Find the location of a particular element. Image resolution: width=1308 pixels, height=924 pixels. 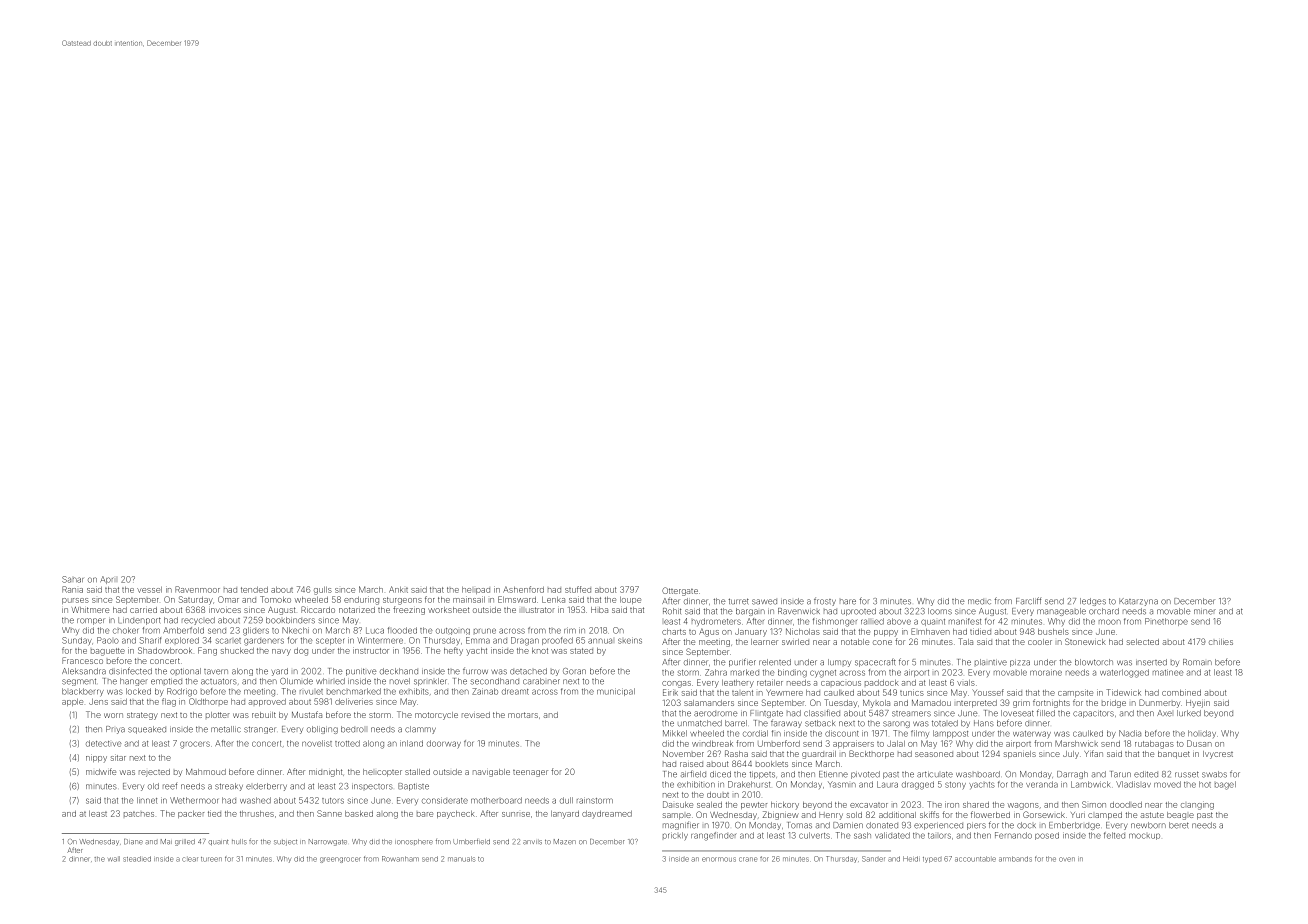

hulls is located at coordinates (239, 842).
